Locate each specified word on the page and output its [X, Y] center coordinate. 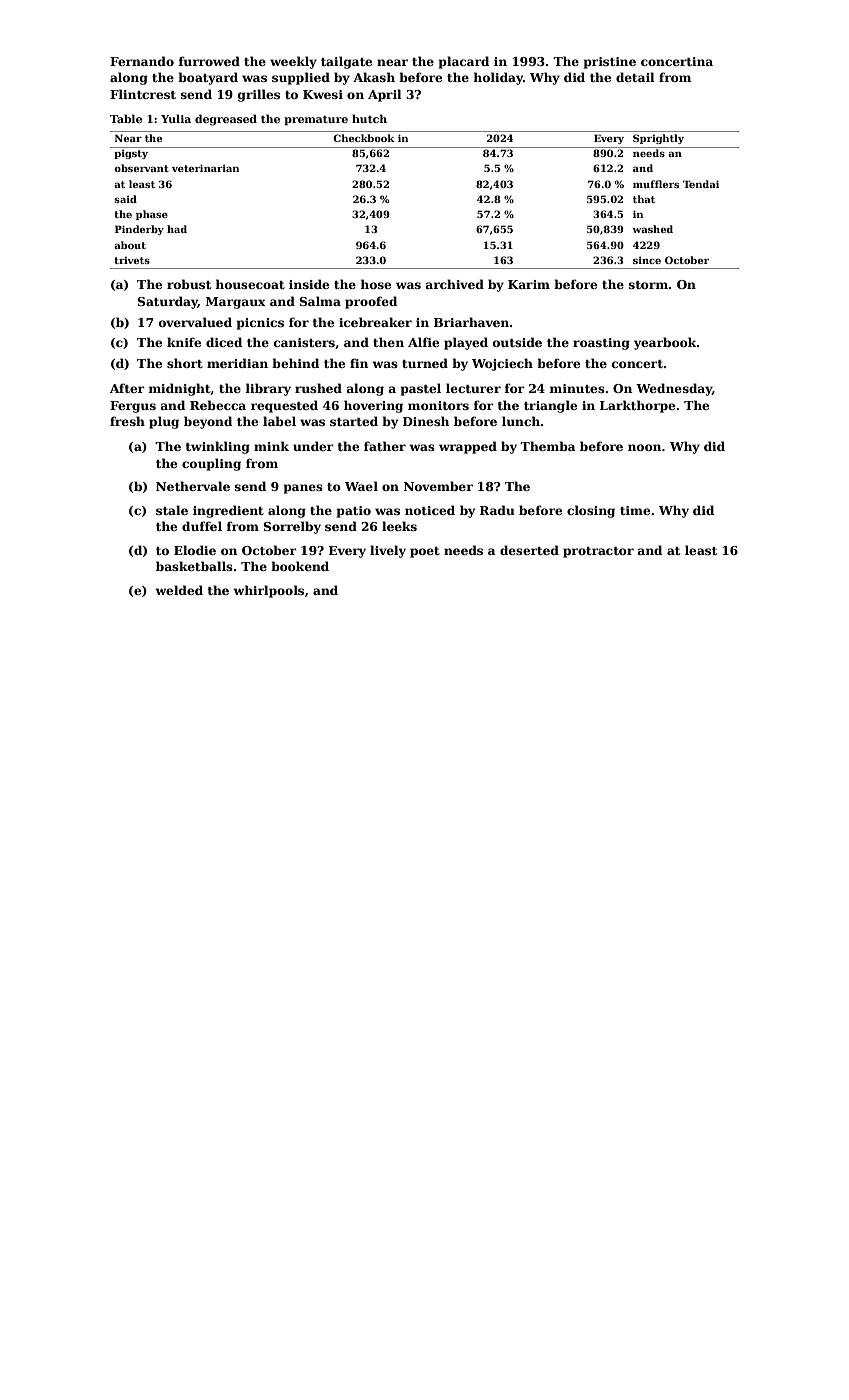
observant [141, 168]
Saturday [167, 302]
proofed [371, 302]
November [438, 486]
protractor [598, 552]
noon [644, 447]
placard [464, 62]
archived [455, 284]
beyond [208, 422]
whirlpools [268, 591]
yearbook [665, 343]
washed [652, 229]
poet [425, 552]
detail [635, 77]
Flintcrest [143, 94]
